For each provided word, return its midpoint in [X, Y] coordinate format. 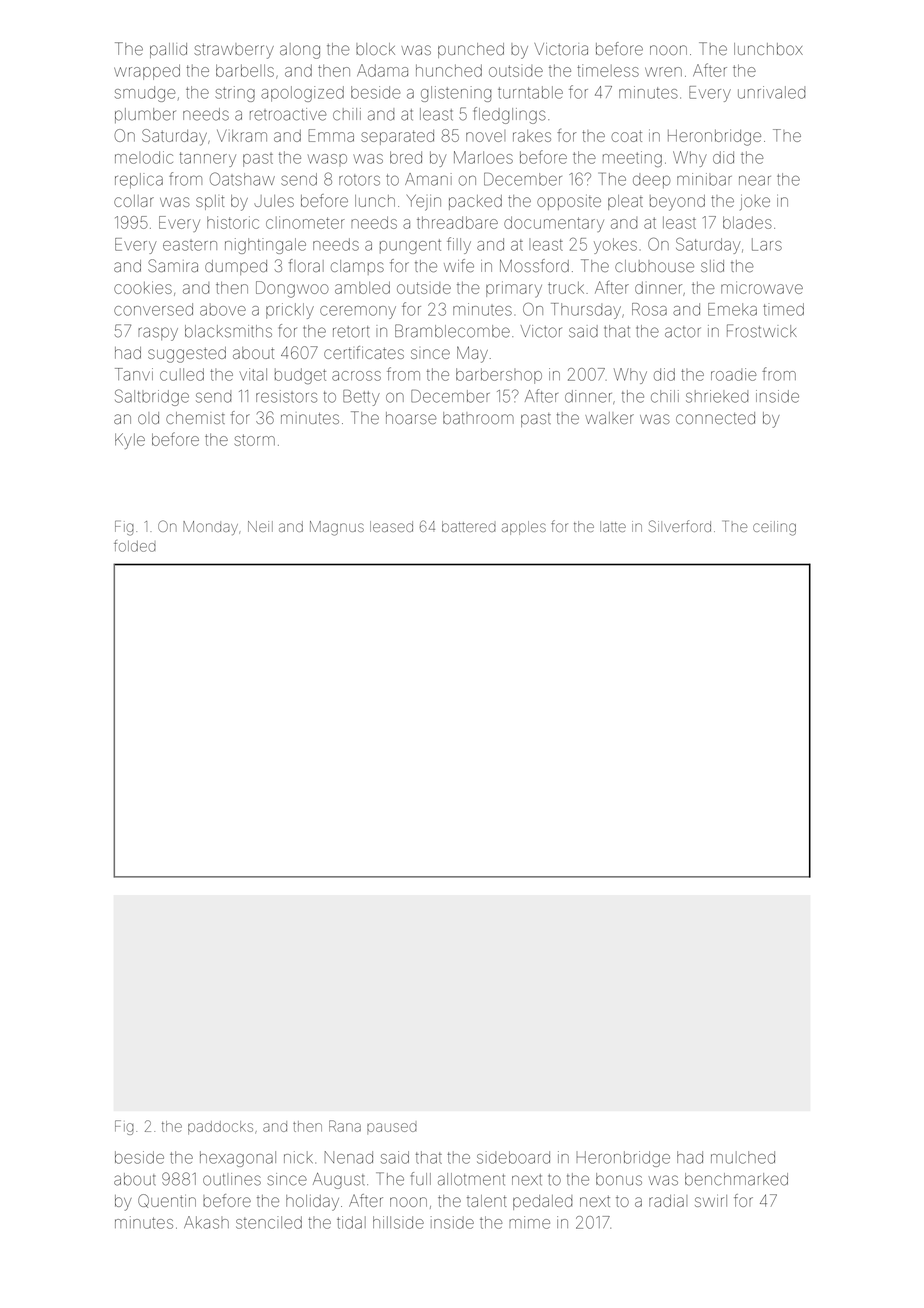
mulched [743, 1157]
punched [471, 50]
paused [392, 1128]
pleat [625, 202]
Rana [345, 1126]
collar [134, 201]
